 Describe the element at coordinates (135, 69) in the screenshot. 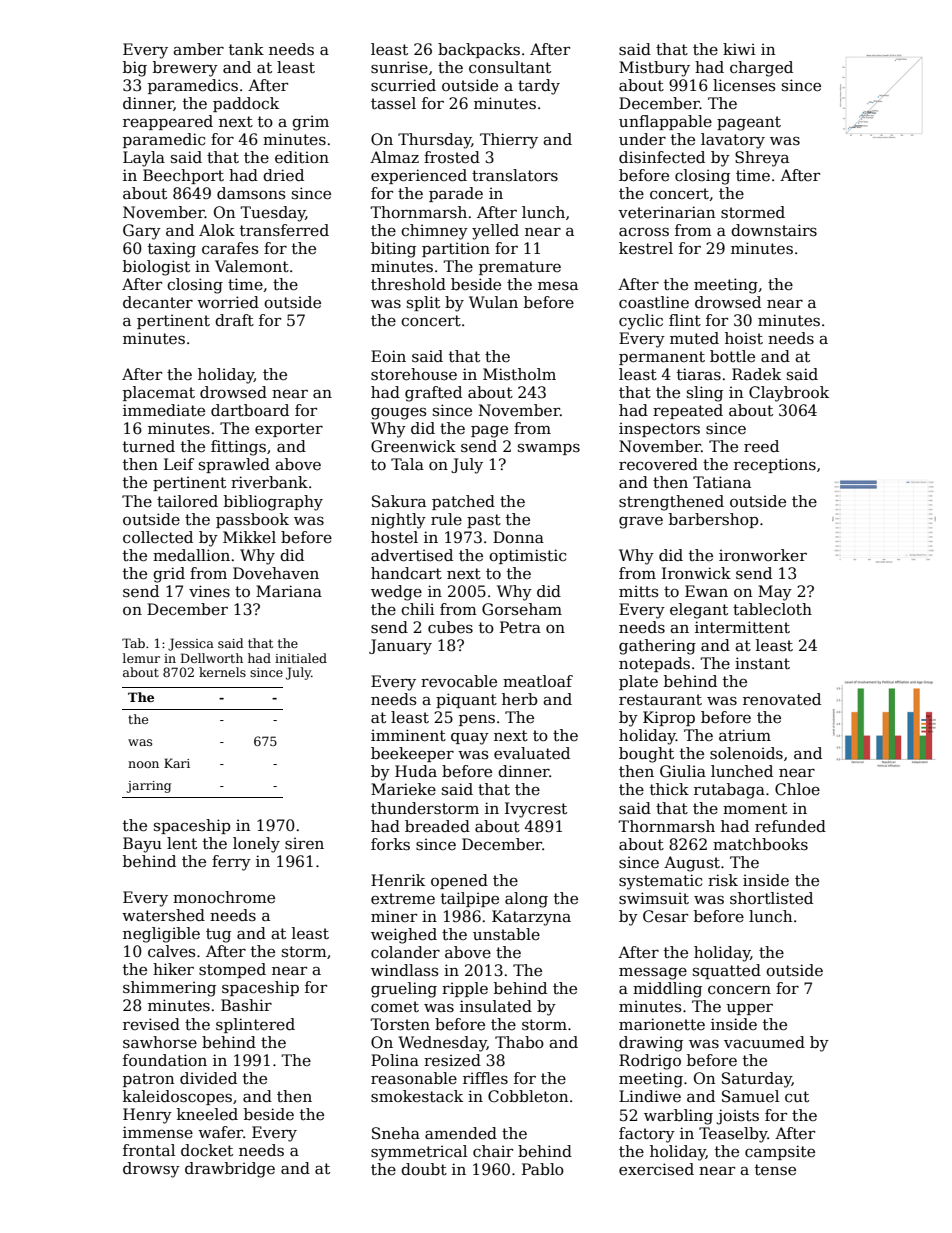

I see `big` at that location.
